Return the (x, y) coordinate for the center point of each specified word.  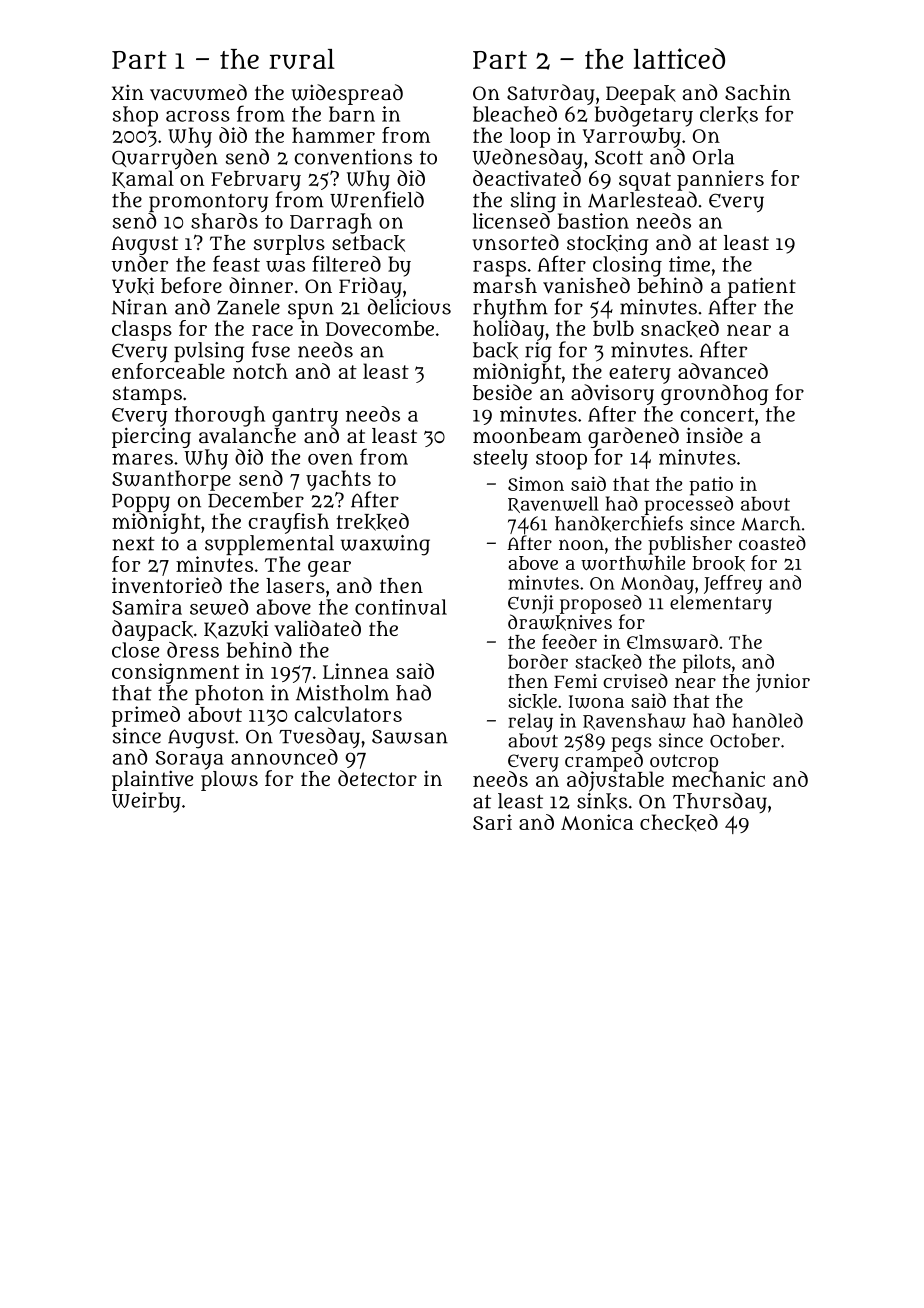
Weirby (146, 802)
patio (711, 486)
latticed (679, 58)
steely (500, 459)
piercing (151, 437)
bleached (515, 114)
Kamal (143, 179)
